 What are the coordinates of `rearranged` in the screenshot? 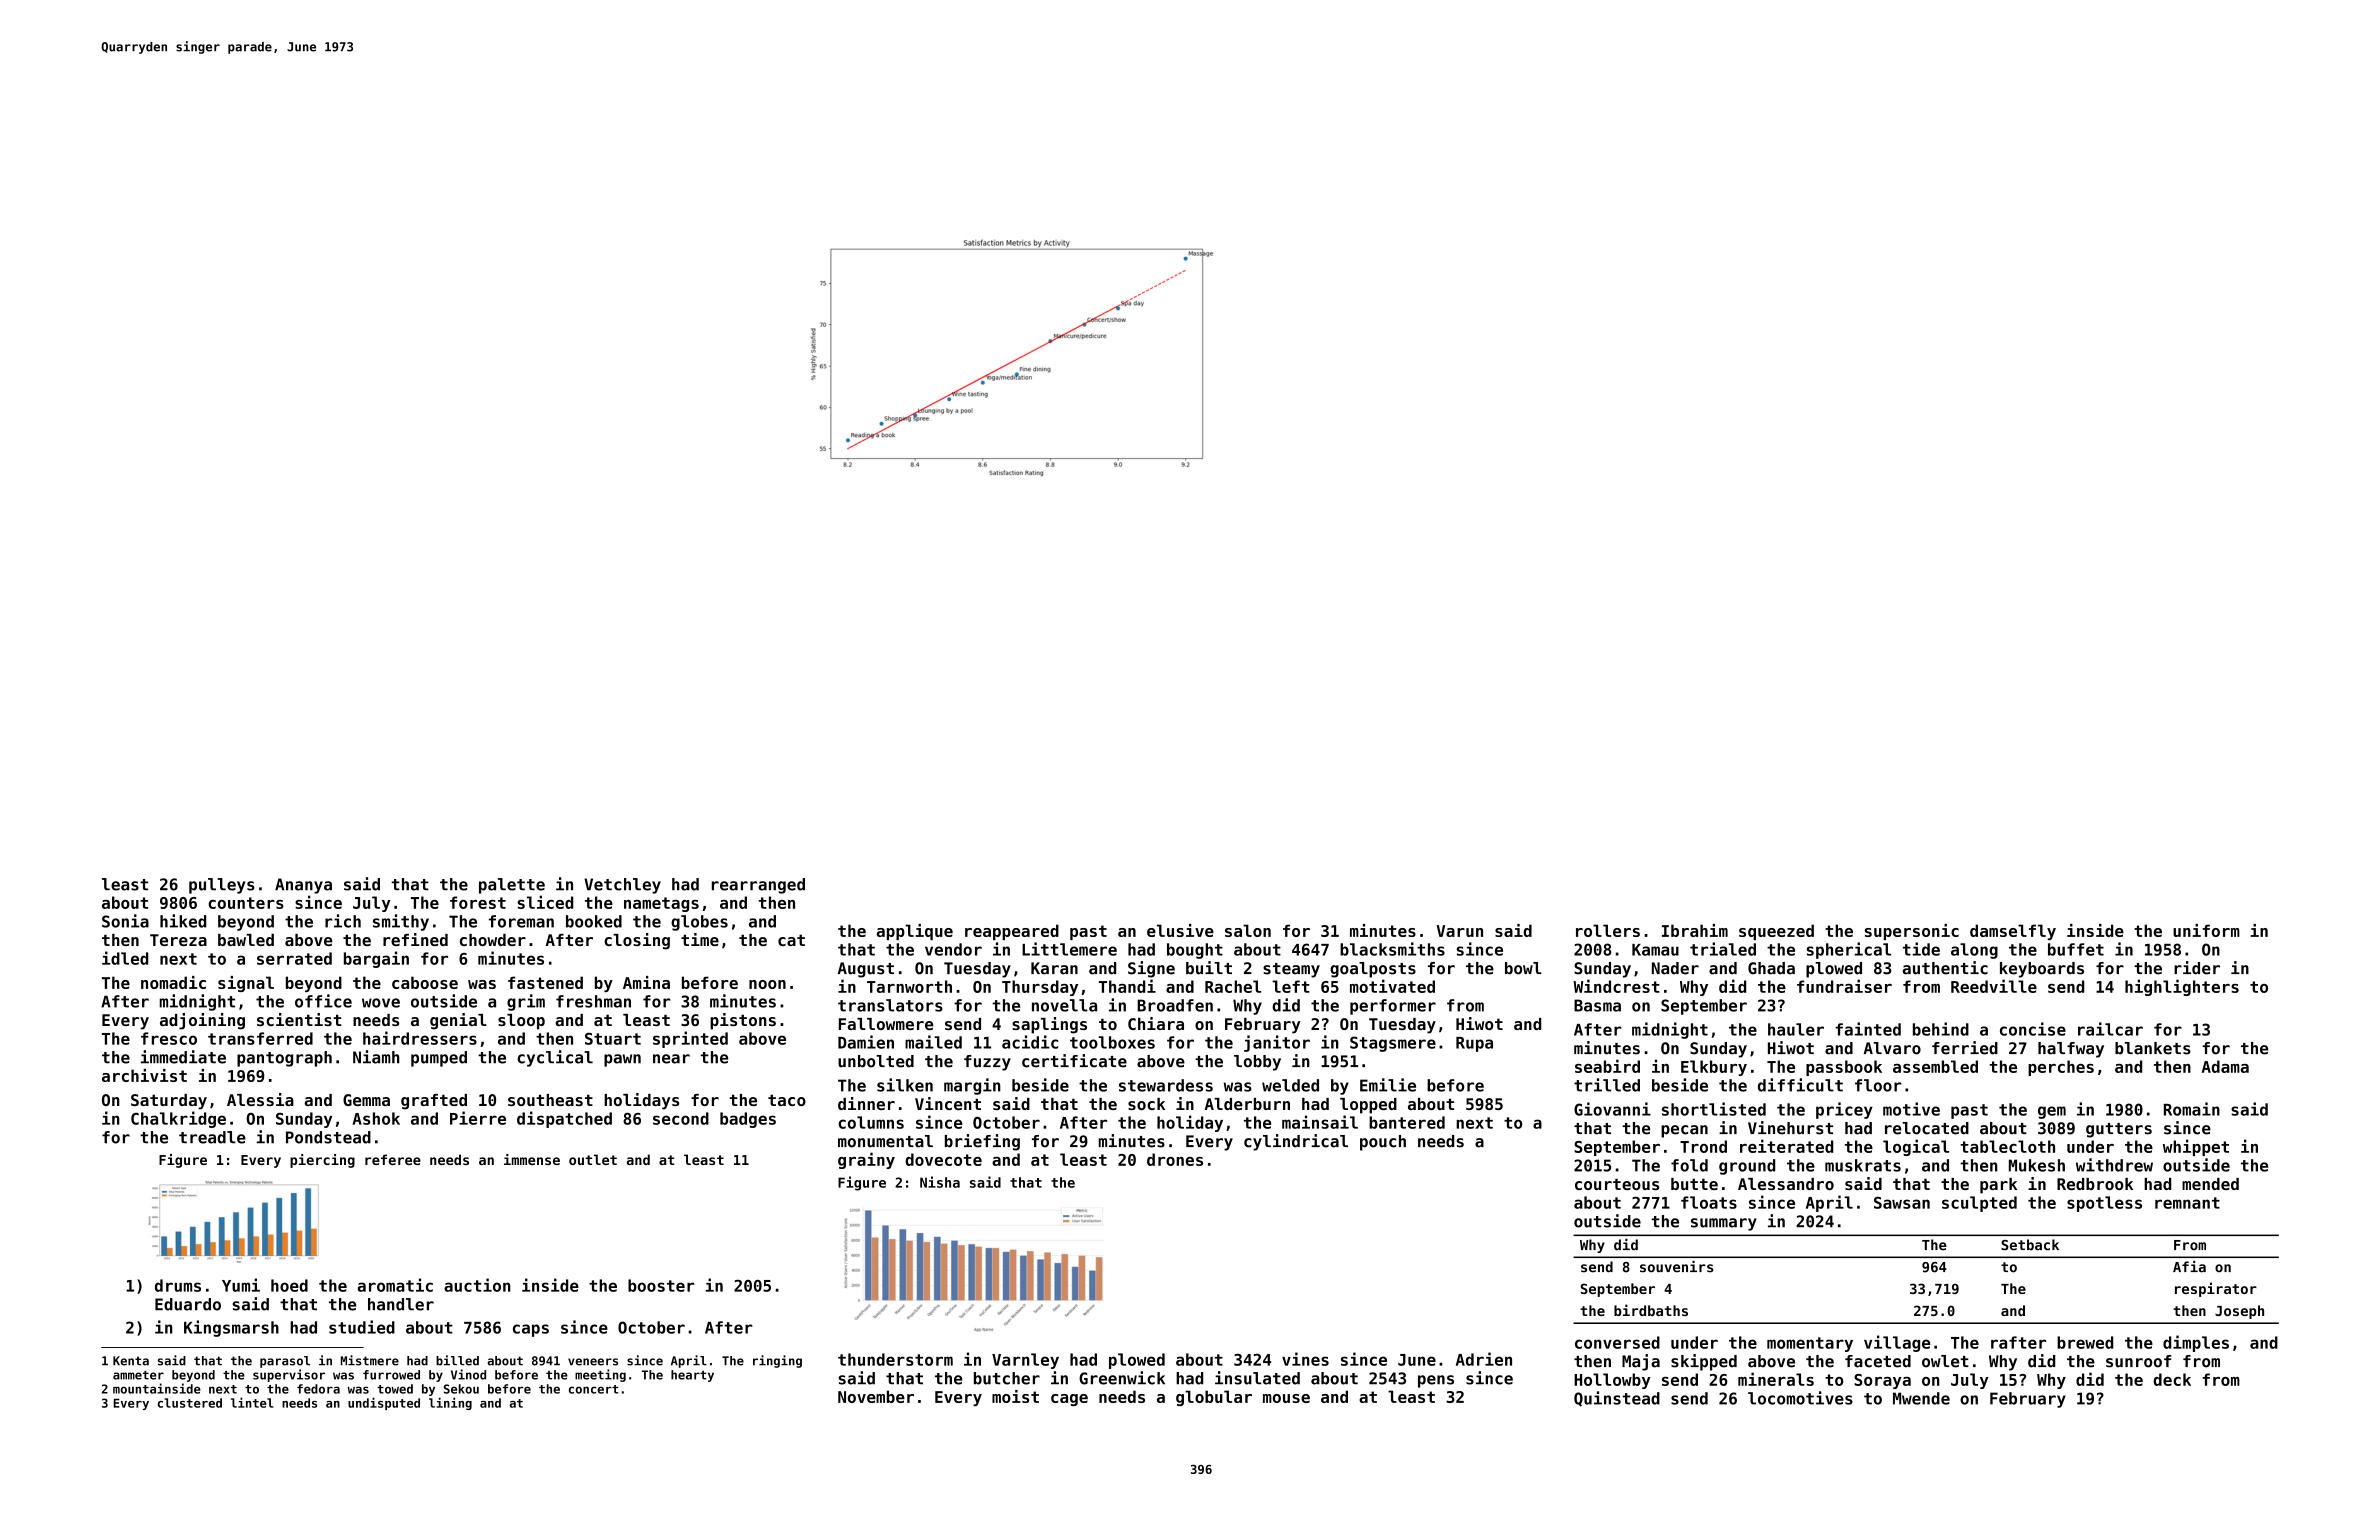 It's located at (758, 886).
